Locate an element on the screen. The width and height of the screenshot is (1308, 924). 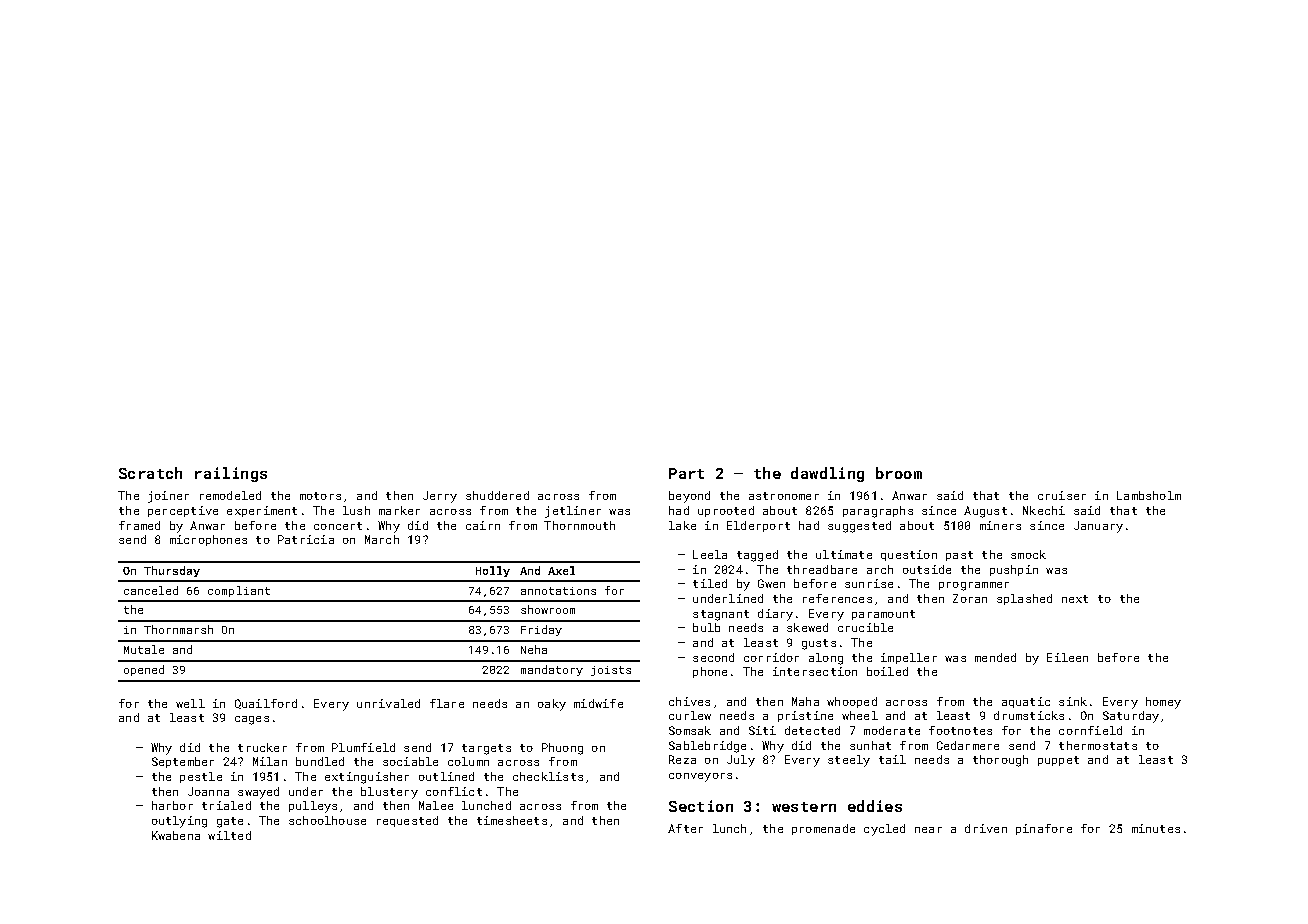
homey is located at coordinates (1163, 703).
